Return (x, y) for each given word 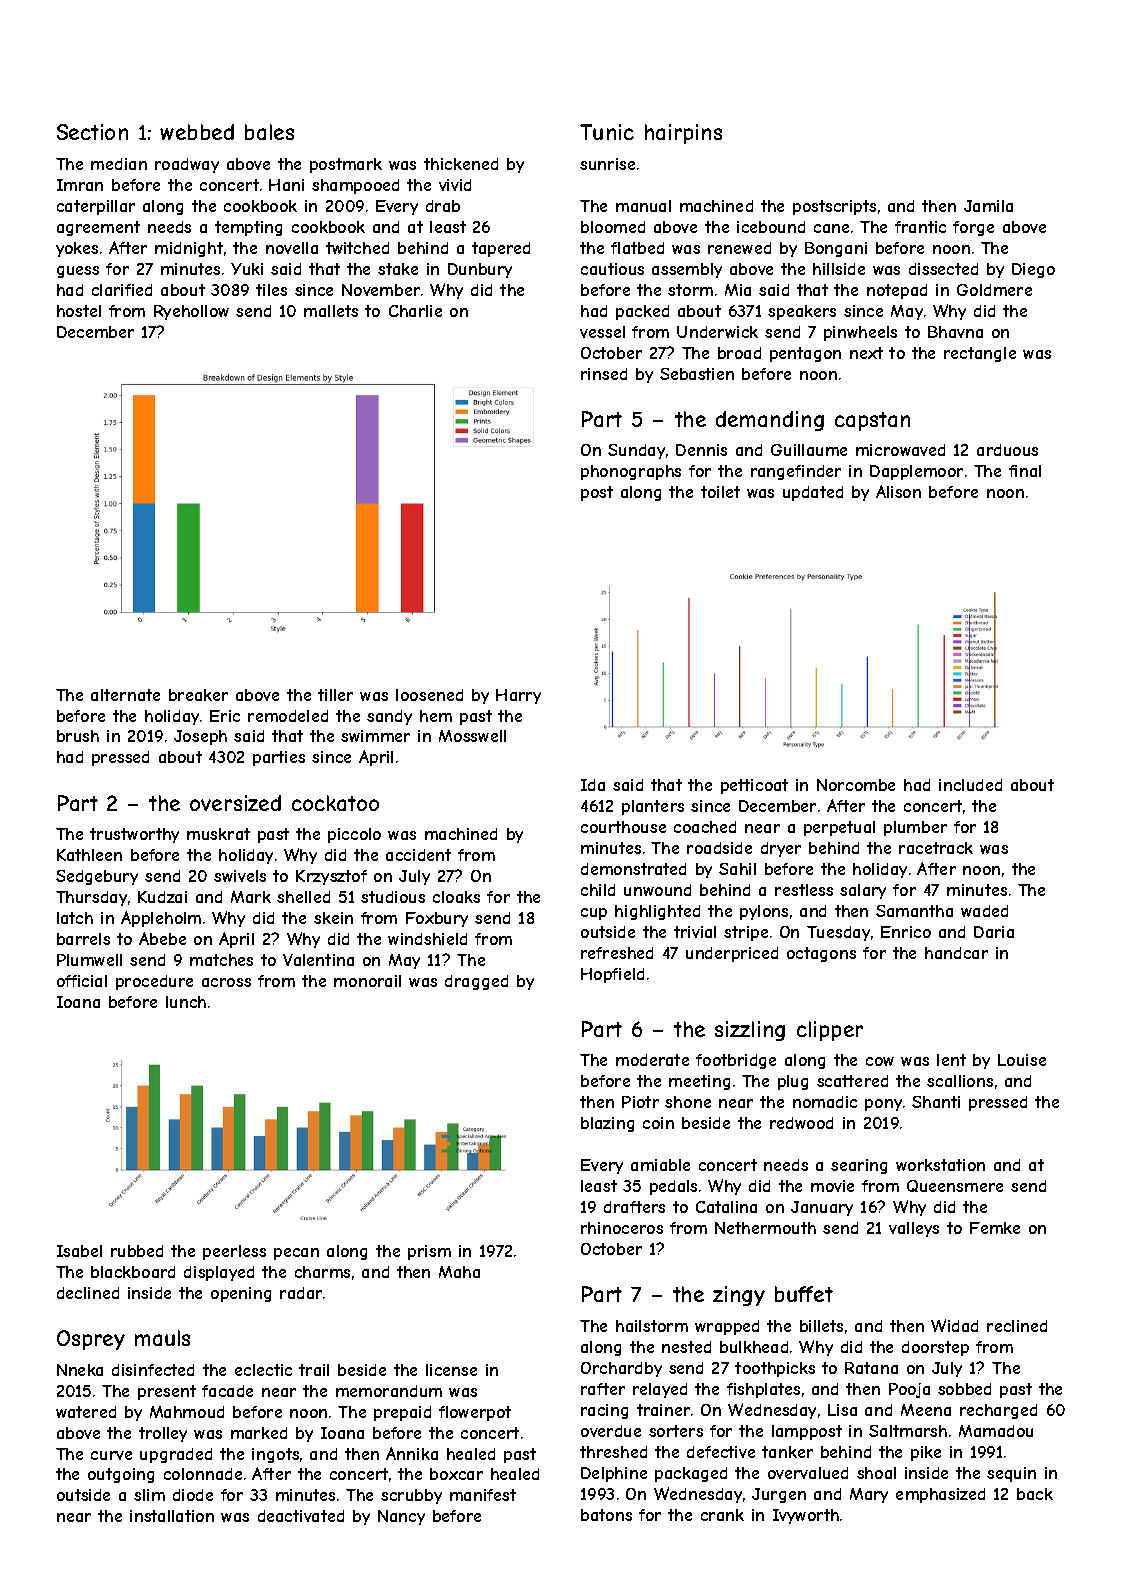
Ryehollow (191, 312)
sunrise (607, 164)
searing (859, 1166)
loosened (429, 695)
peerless (234, 1252)
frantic (920, 227)
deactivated (301, 1516)
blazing (607, 1124)
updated (813, 493)
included (970, 785)
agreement (98, 228)
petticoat (754, 786)
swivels (240, 876)
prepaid (402, 1413)
